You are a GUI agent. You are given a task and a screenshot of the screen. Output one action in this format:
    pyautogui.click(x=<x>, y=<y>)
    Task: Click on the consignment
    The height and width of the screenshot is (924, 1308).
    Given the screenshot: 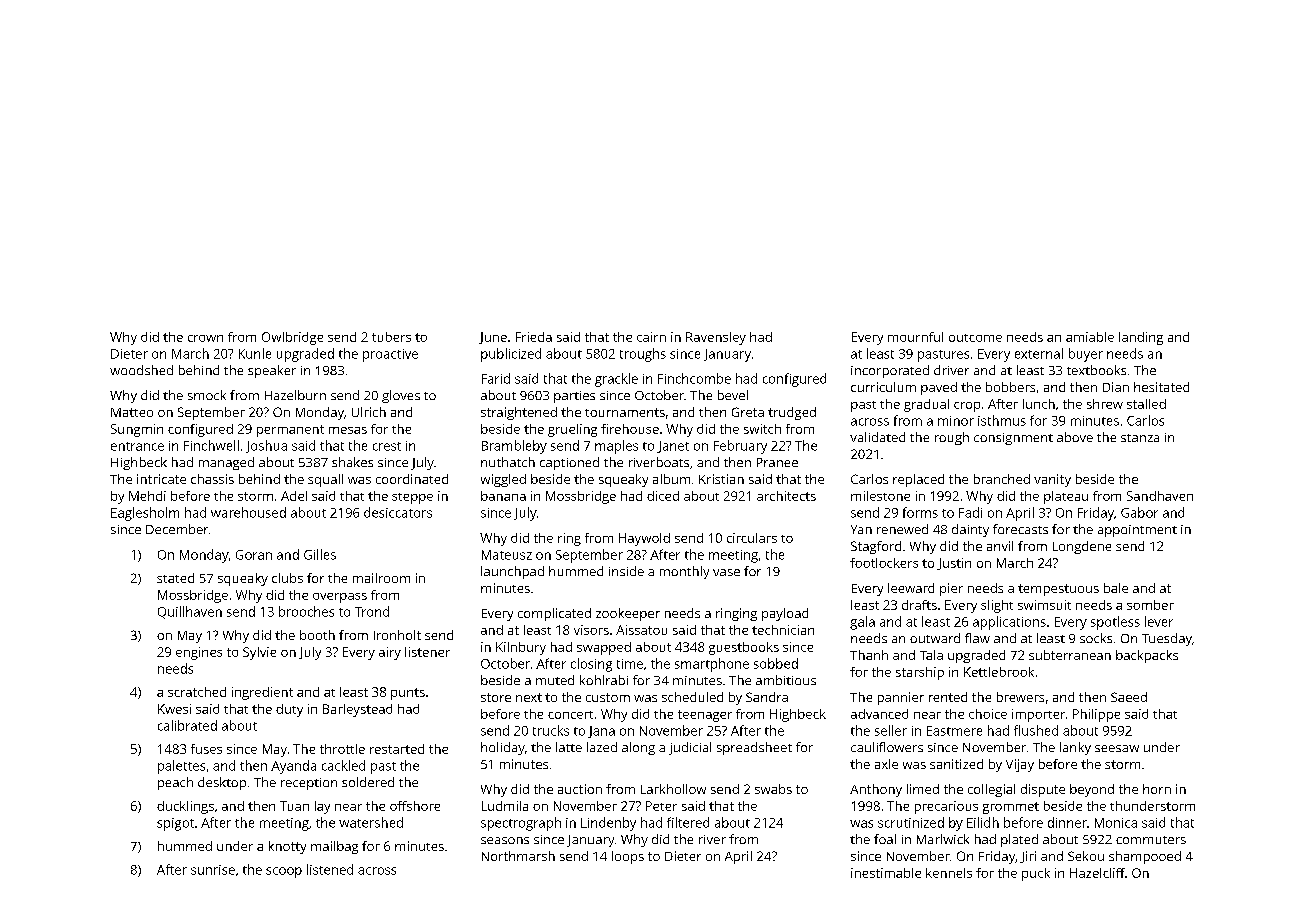 What is the action you would take?
    pyautogui.click(x=1013, y=439)
